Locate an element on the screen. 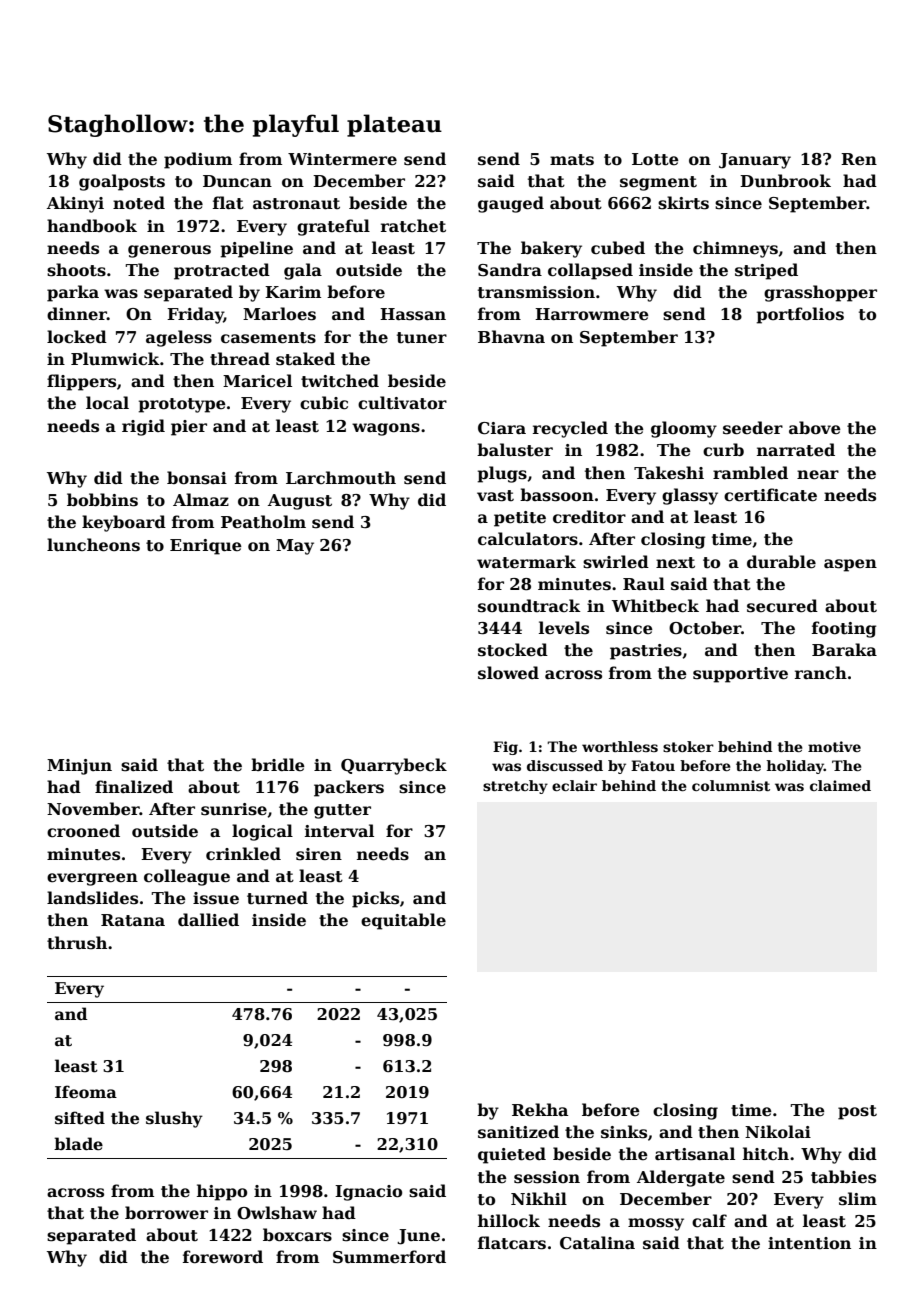 The image size is (924, 1314). sinks is located at coordinates (624, 1132).
